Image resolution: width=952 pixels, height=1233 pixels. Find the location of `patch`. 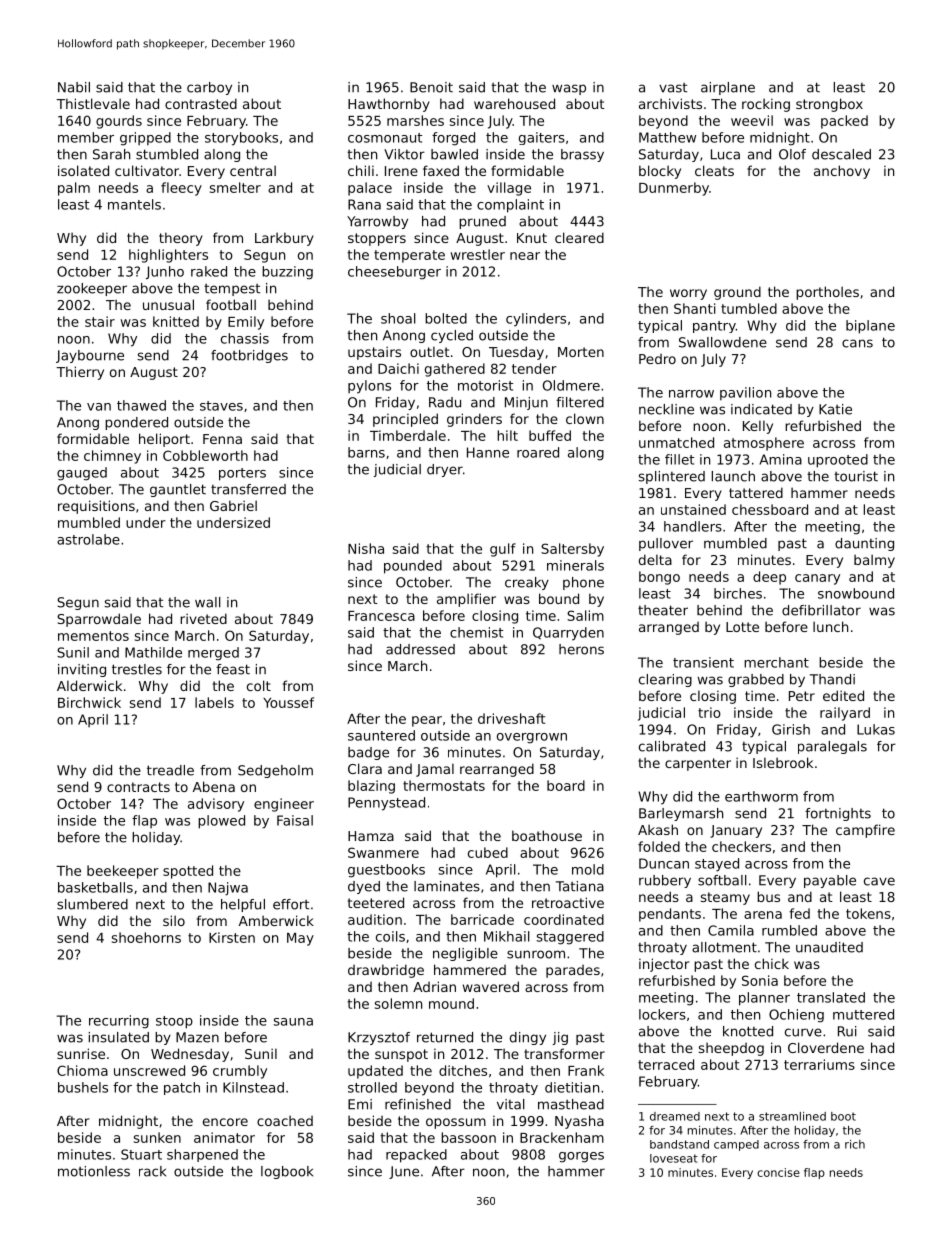

patch is located at coordinates (182, 1088).
